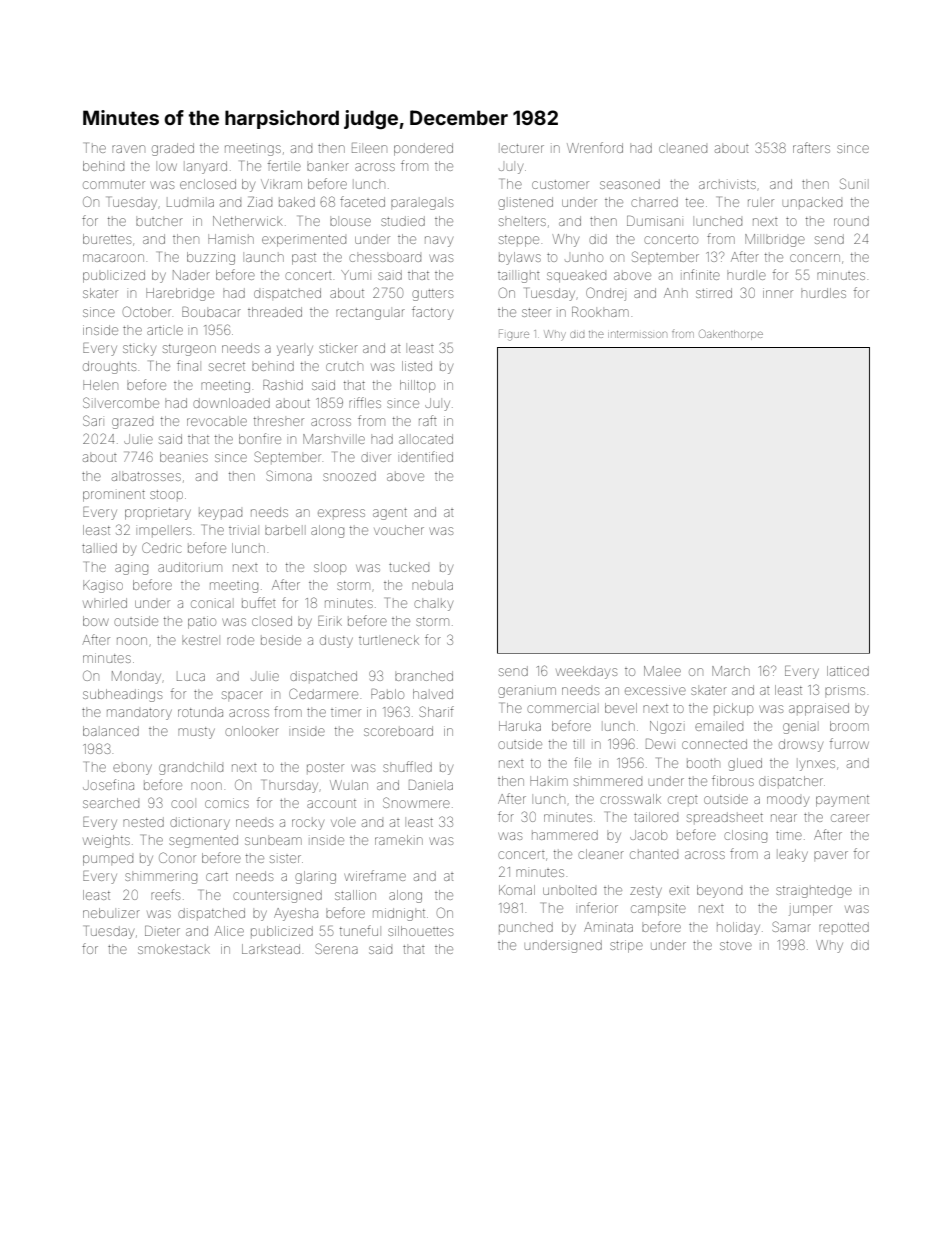 This screenshot has width=952, height=1233. What do you see at coordinates (736, 945) in the screenshot?
I see `stove` at bounding box center [736, 945].
